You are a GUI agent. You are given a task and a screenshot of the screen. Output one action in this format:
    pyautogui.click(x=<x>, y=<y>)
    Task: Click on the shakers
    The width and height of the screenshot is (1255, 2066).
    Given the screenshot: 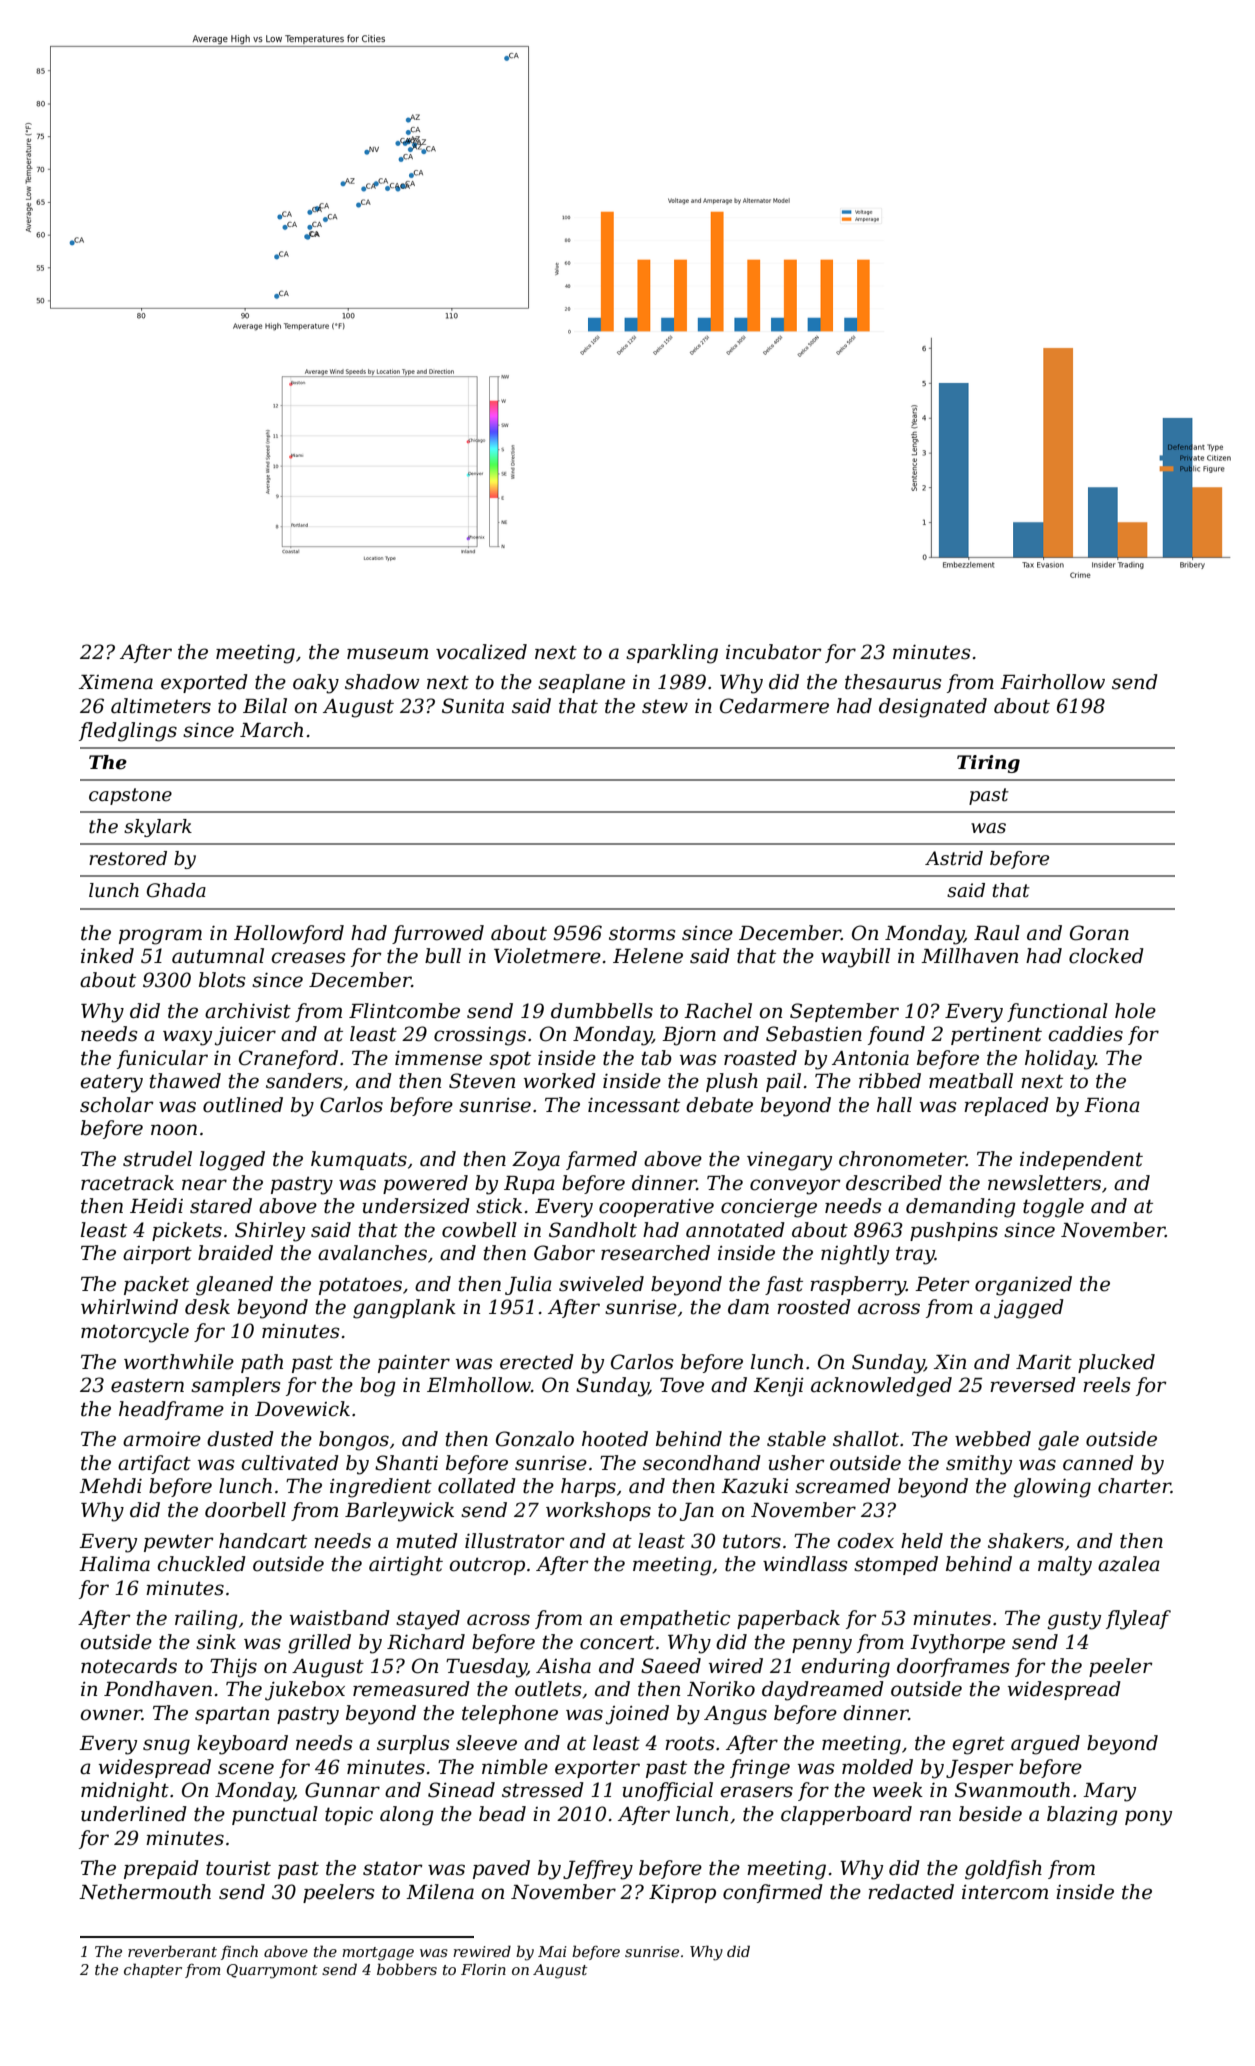 What is the action you would take?
    pyautogui.click(x=1026, y=1541)
